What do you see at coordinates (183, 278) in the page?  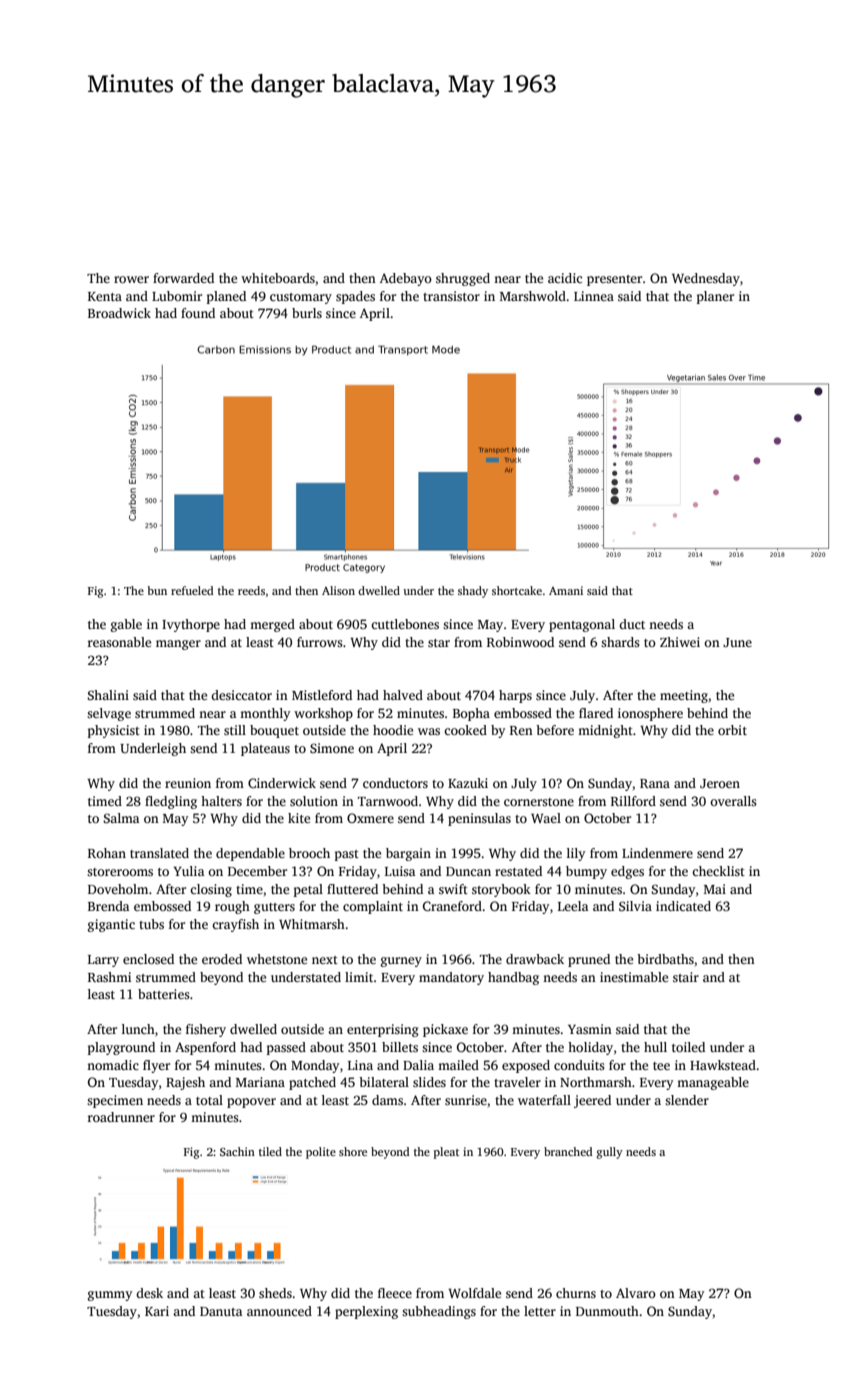 I see `forwarded` at bounding box center [183, 278].
